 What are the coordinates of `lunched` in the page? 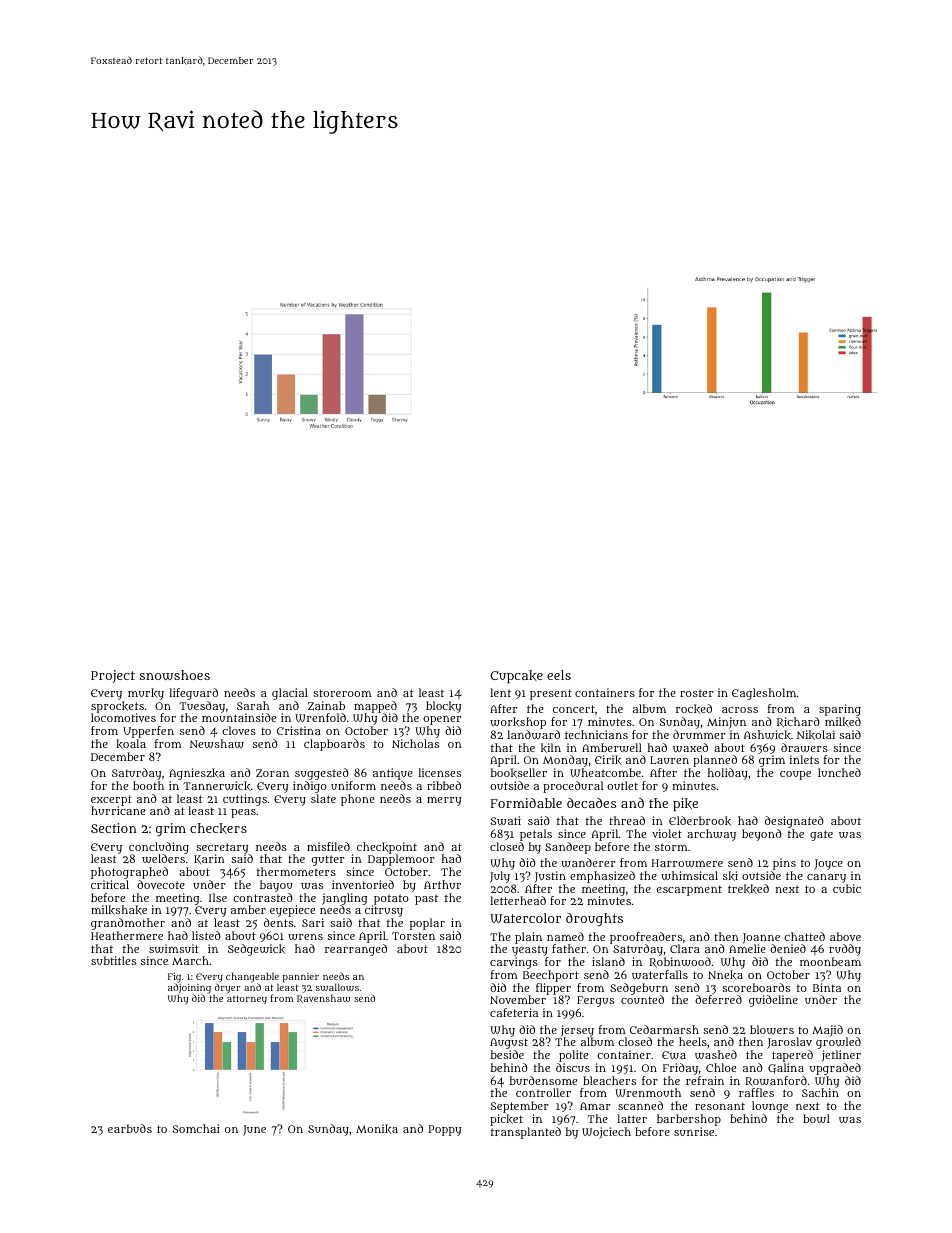 It's located at (839, 772).
